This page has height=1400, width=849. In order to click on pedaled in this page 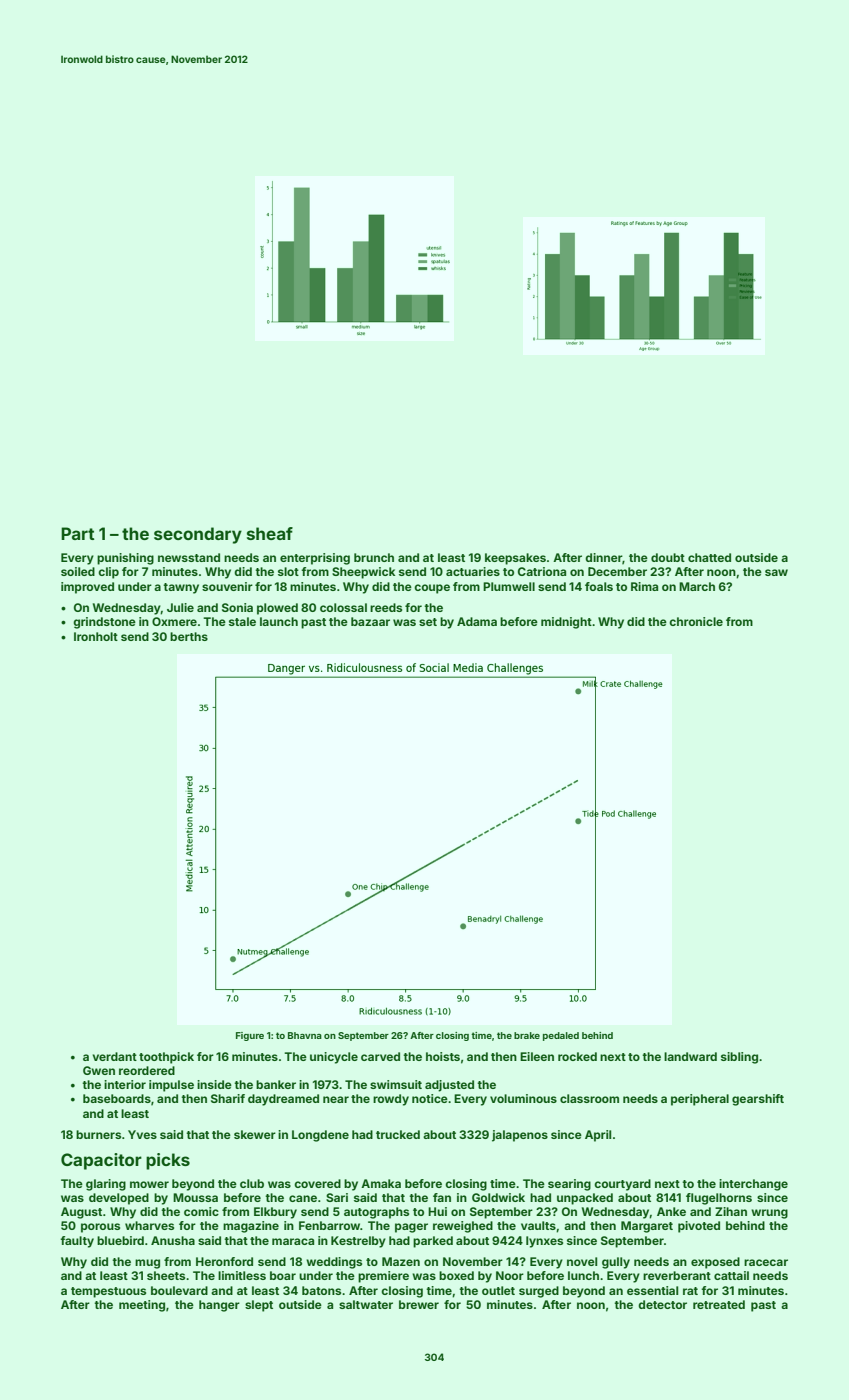, I will do `click(561, 1036)`.
